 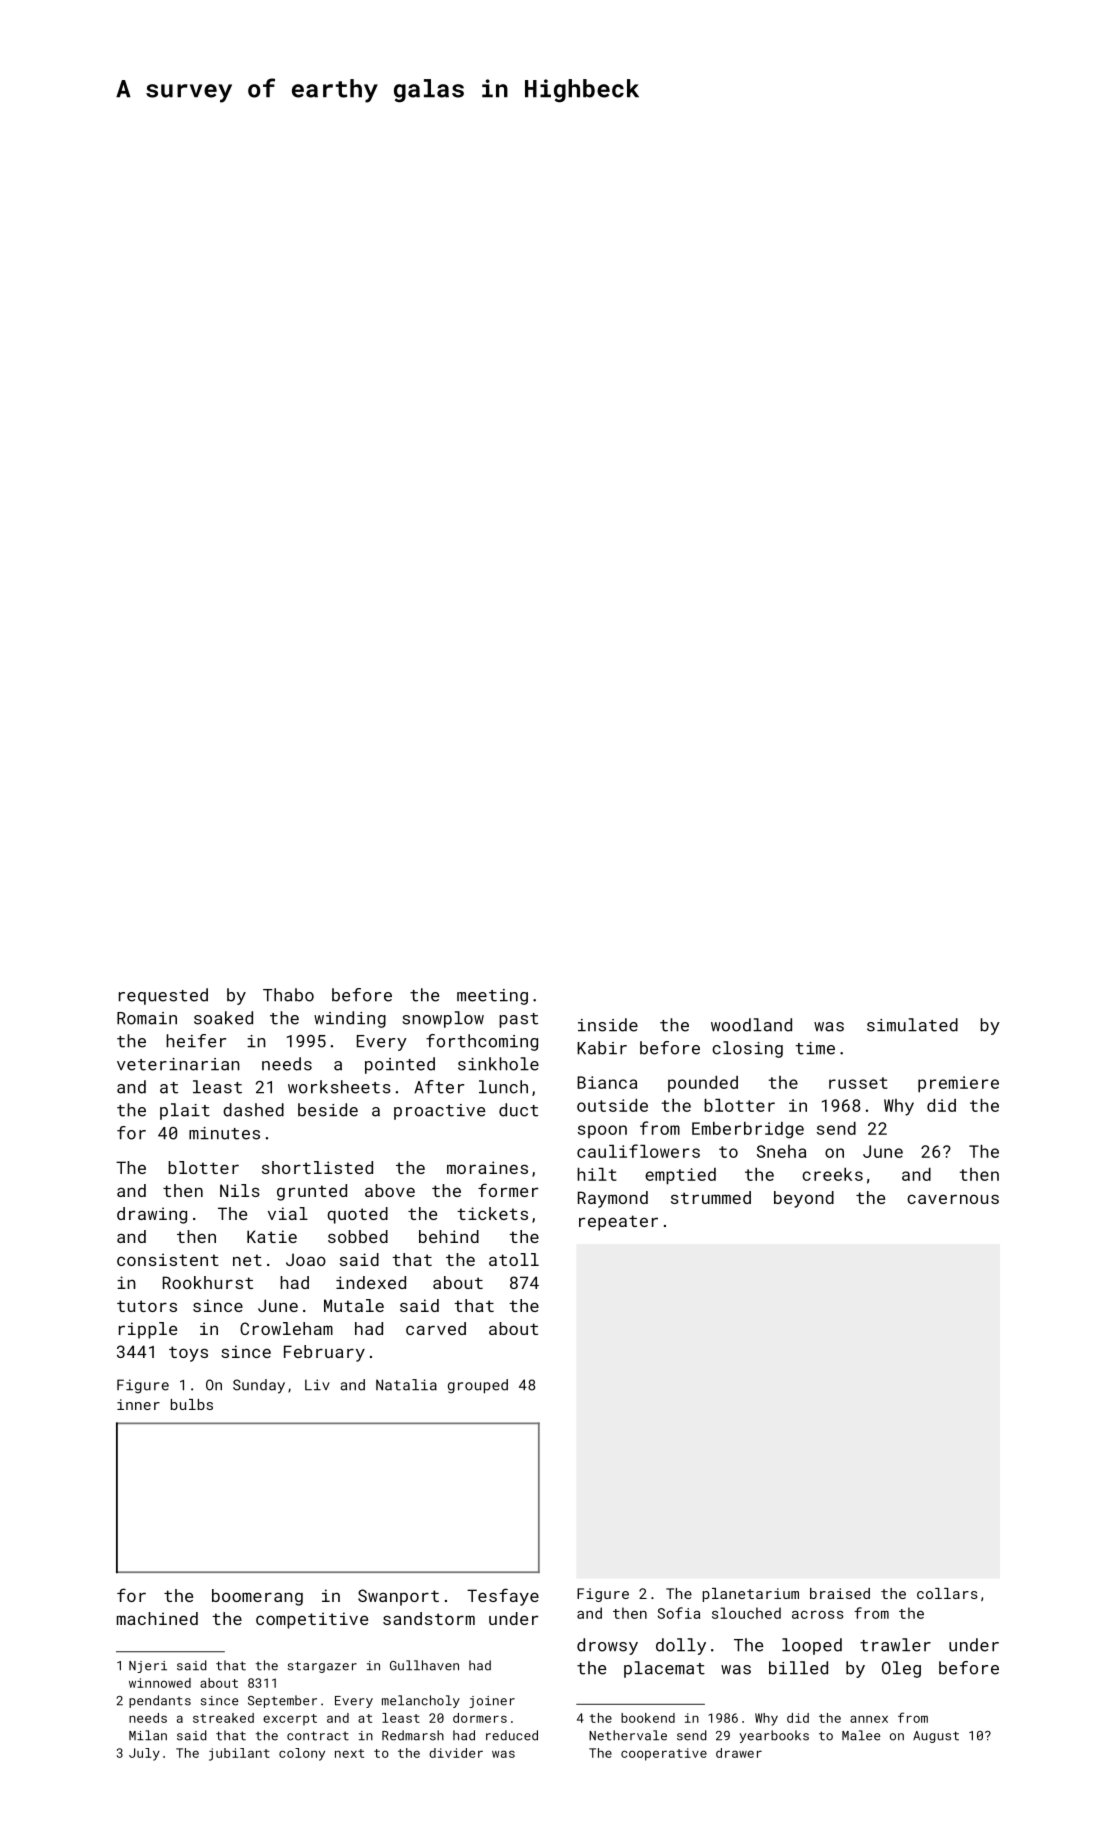 I want to click on carved, so click(x=436, y=1328).
